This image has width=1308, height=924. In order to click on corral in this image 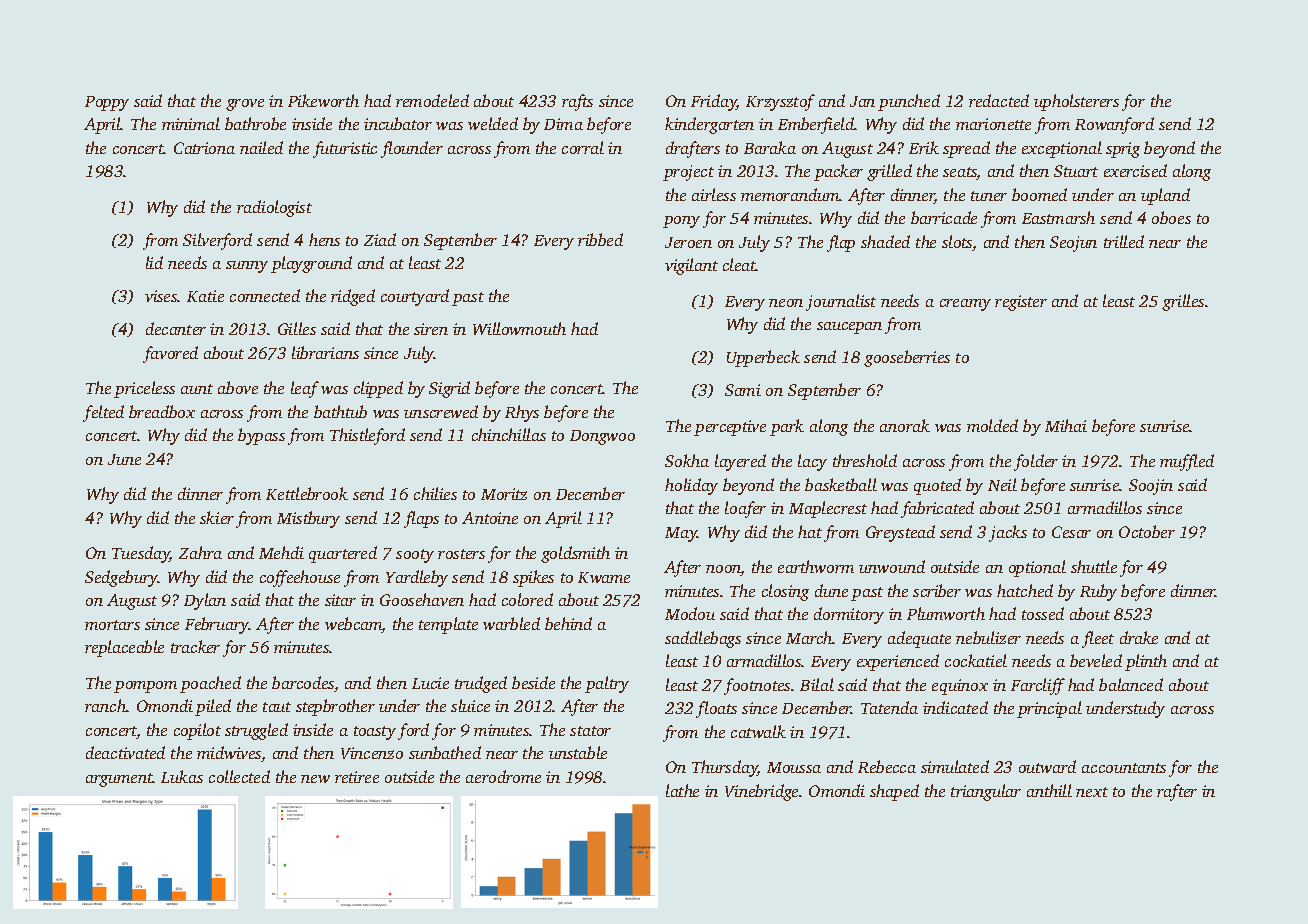, I will do `click(583, 147)`.
